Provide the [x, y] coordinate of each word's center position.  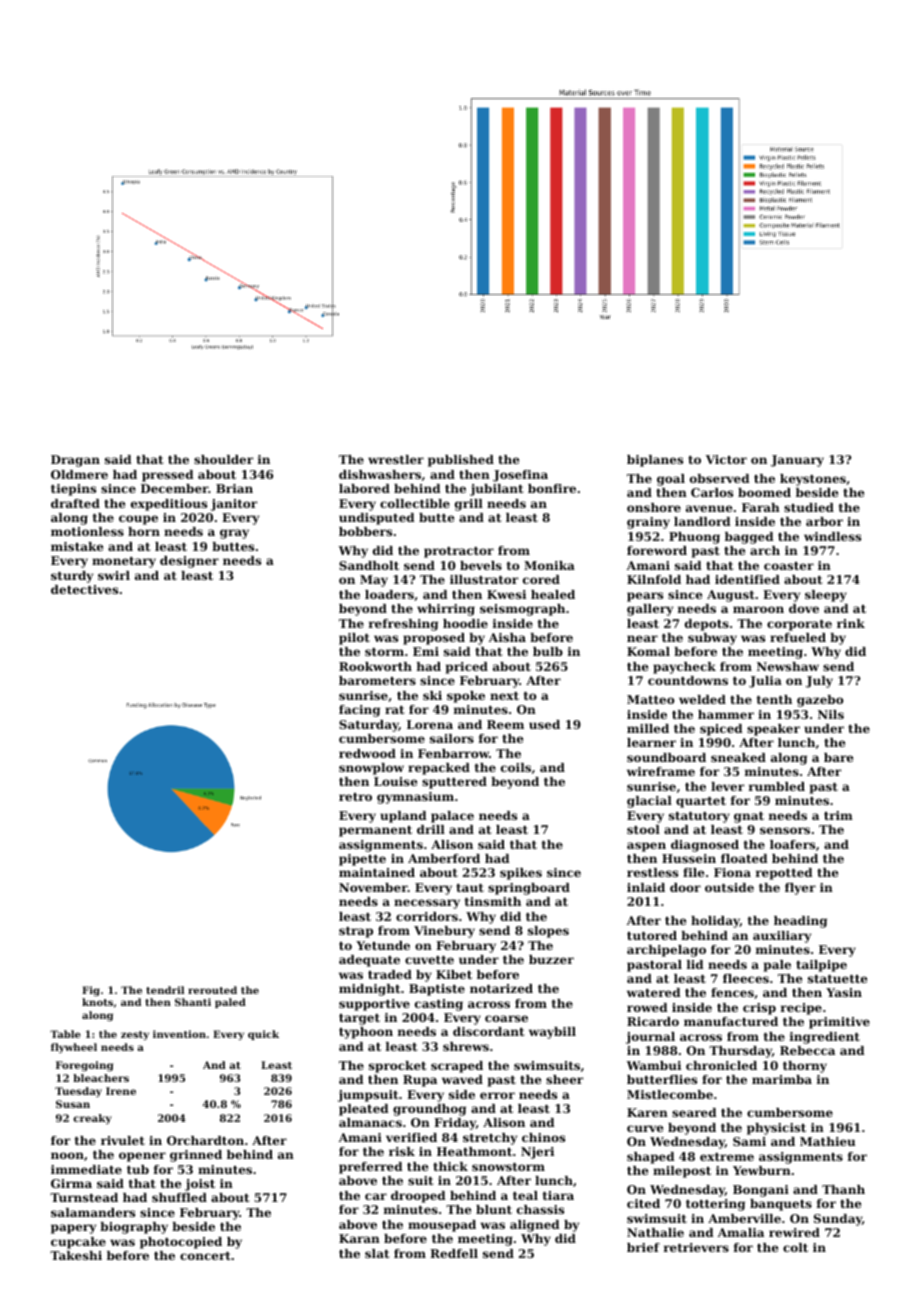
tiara [558, 1195]
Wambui [653, 1065]
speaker [773, 730]
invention [179, 1034]
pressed [168, 476]
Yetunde [383, 945]
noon [67, 1155]
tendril [165, 990]
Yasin [844, 992]
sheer [564, 1079]
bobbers [365, 531]
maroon [758, 609]
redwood [367, 753]
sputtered [454, 783]
